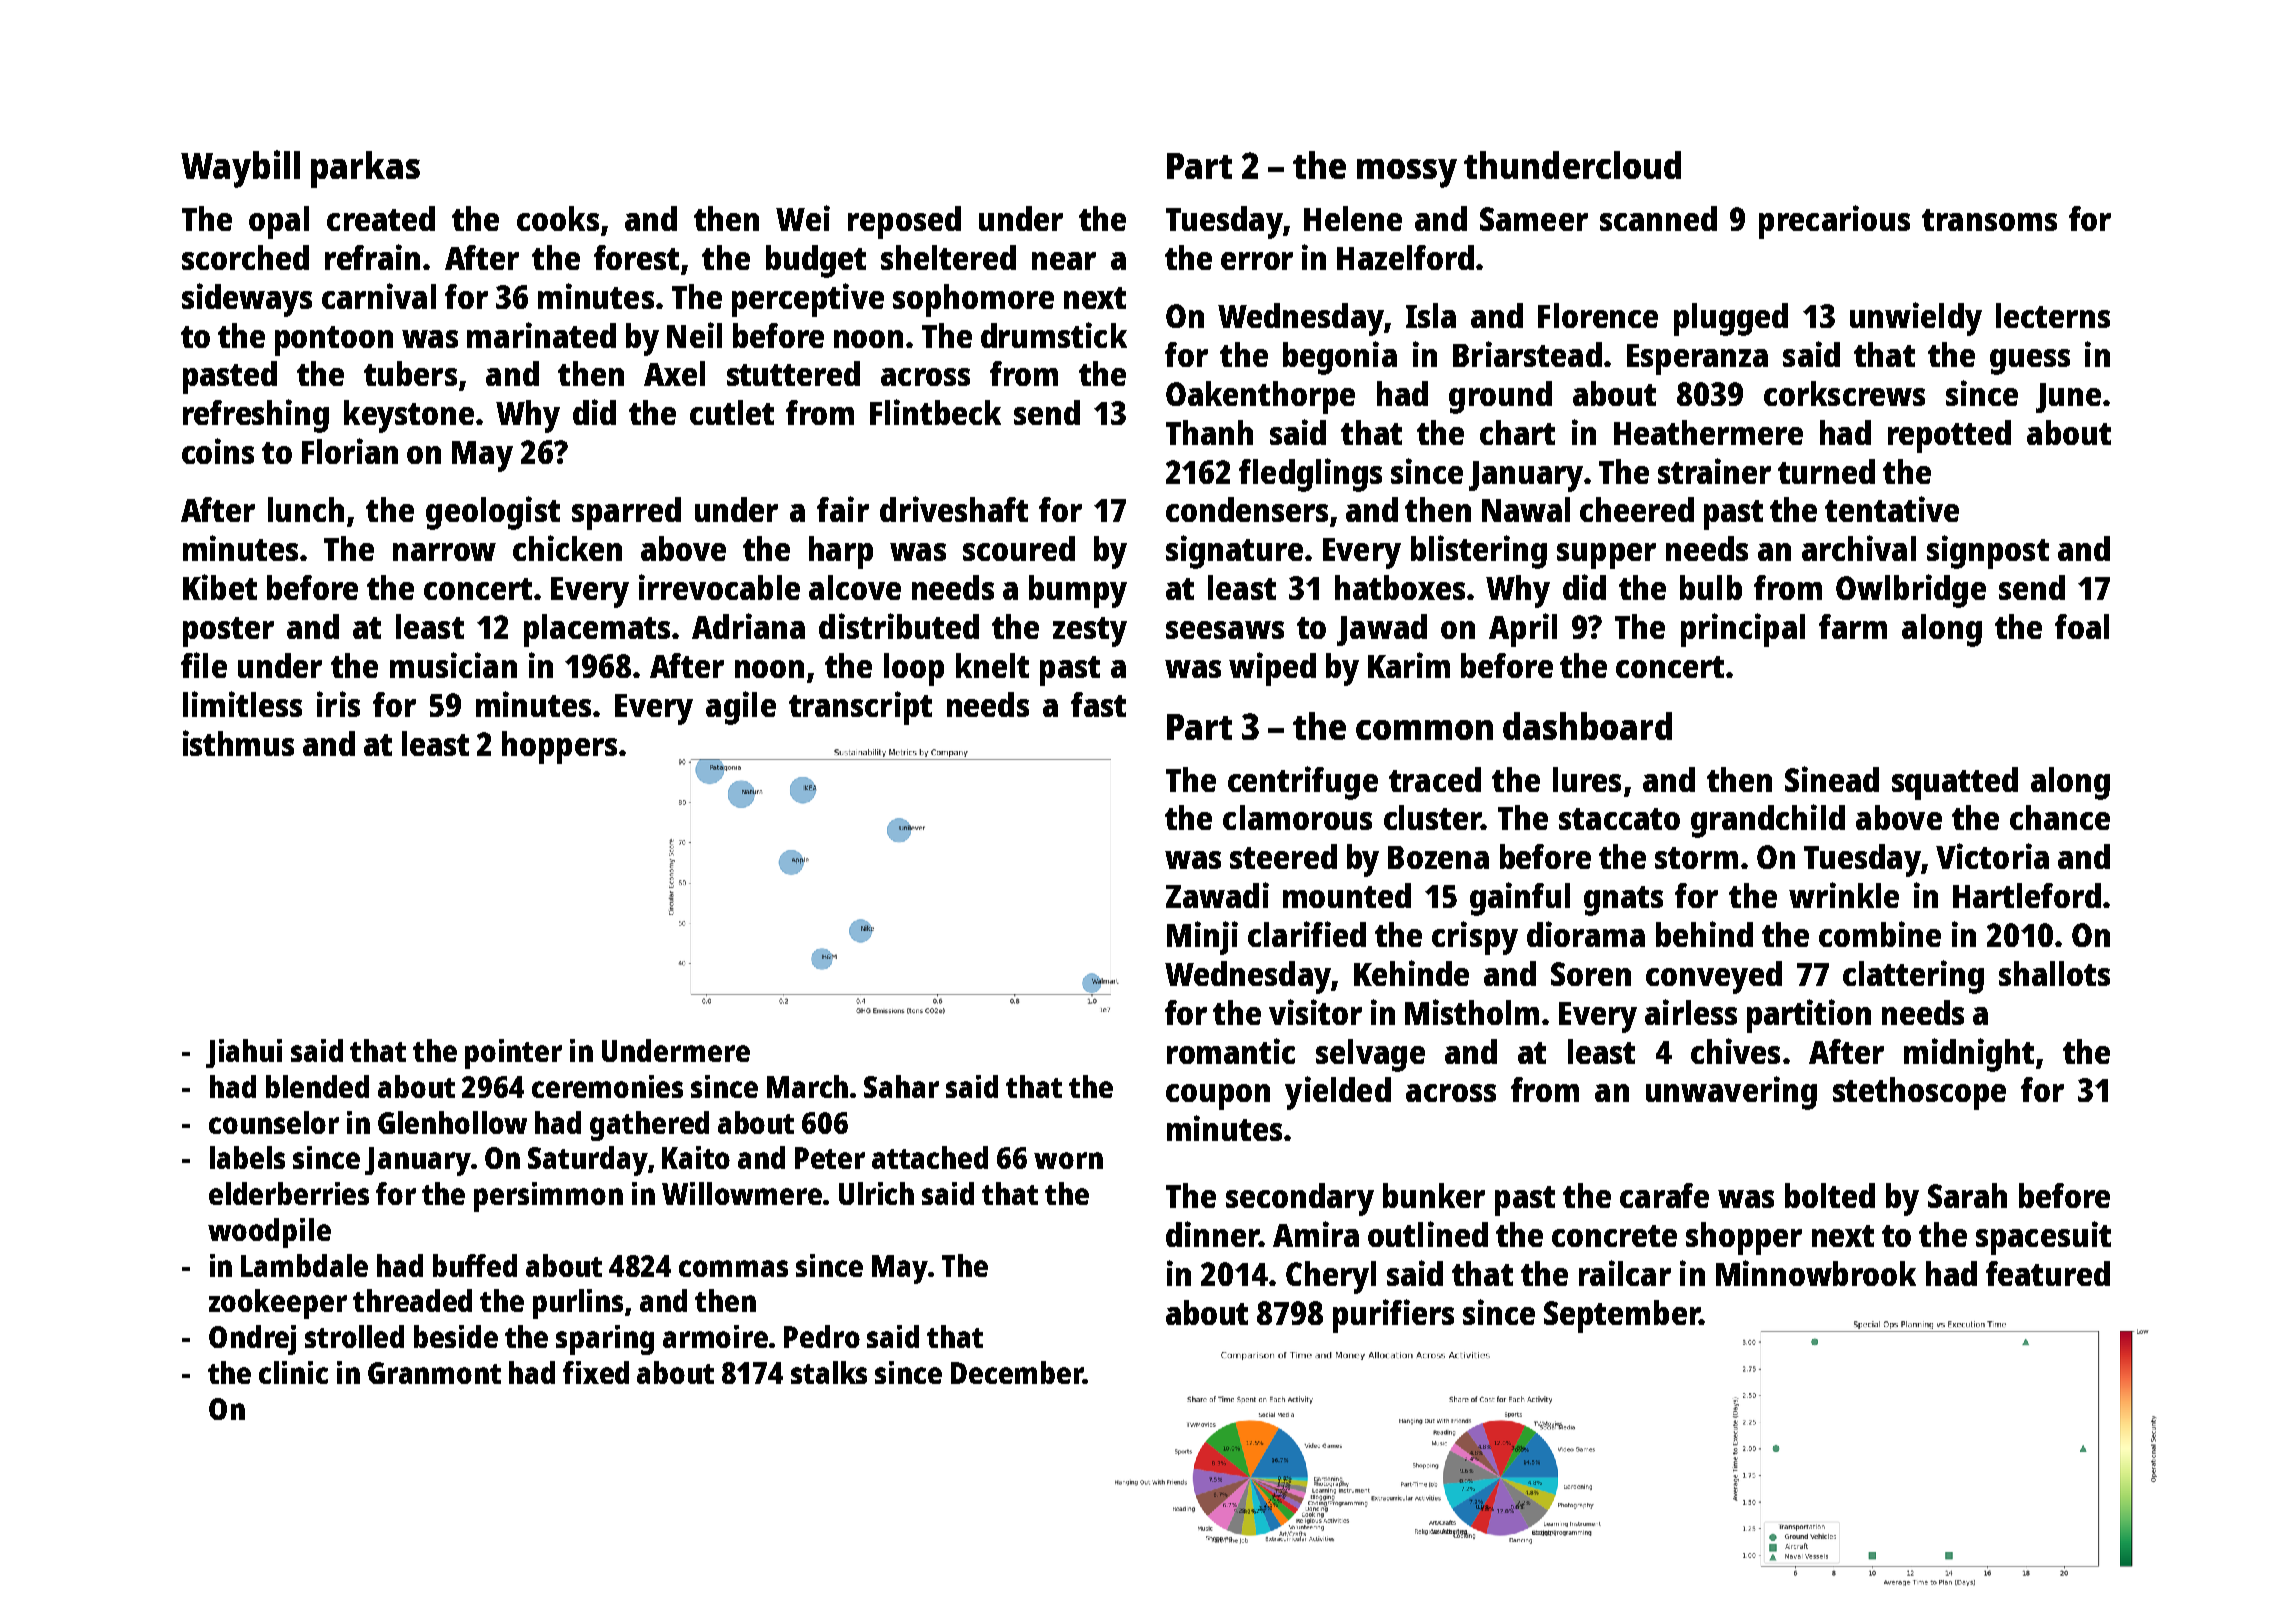 The height and width of the screenshot is (1620, 2292). What do you see at coordinates (1989, 220) in the screenshot?
I see `transoms` at bounding box center [1989, 220].
